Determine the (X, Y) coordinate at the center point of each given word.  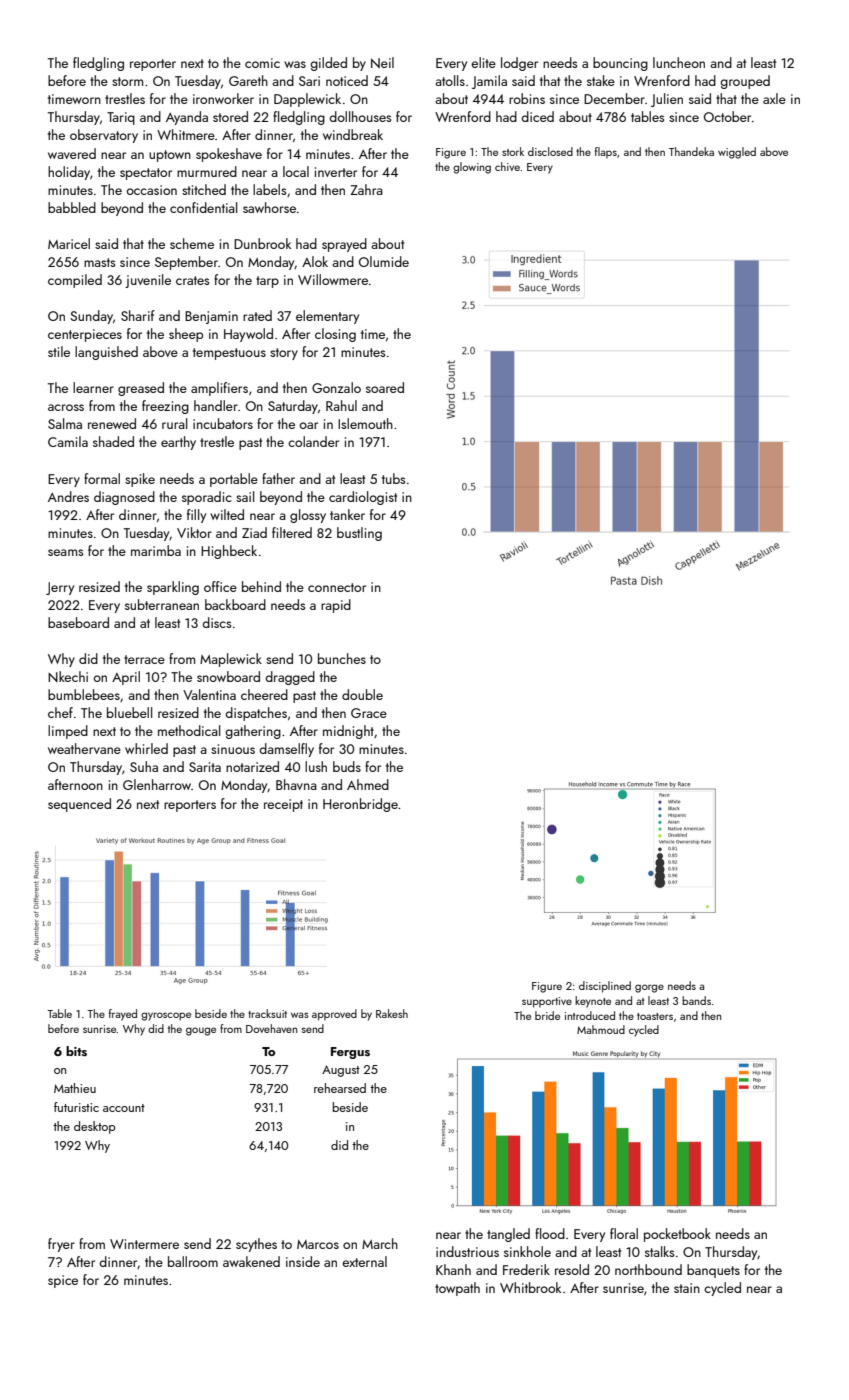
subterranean (162, 604)
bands (696, 1000)
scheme (192, 243)
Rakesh (392, 1013)
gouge (201, 1031)
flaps (606, 152)
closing (335, 335)
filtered (292, 532)
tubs (393, 478)
